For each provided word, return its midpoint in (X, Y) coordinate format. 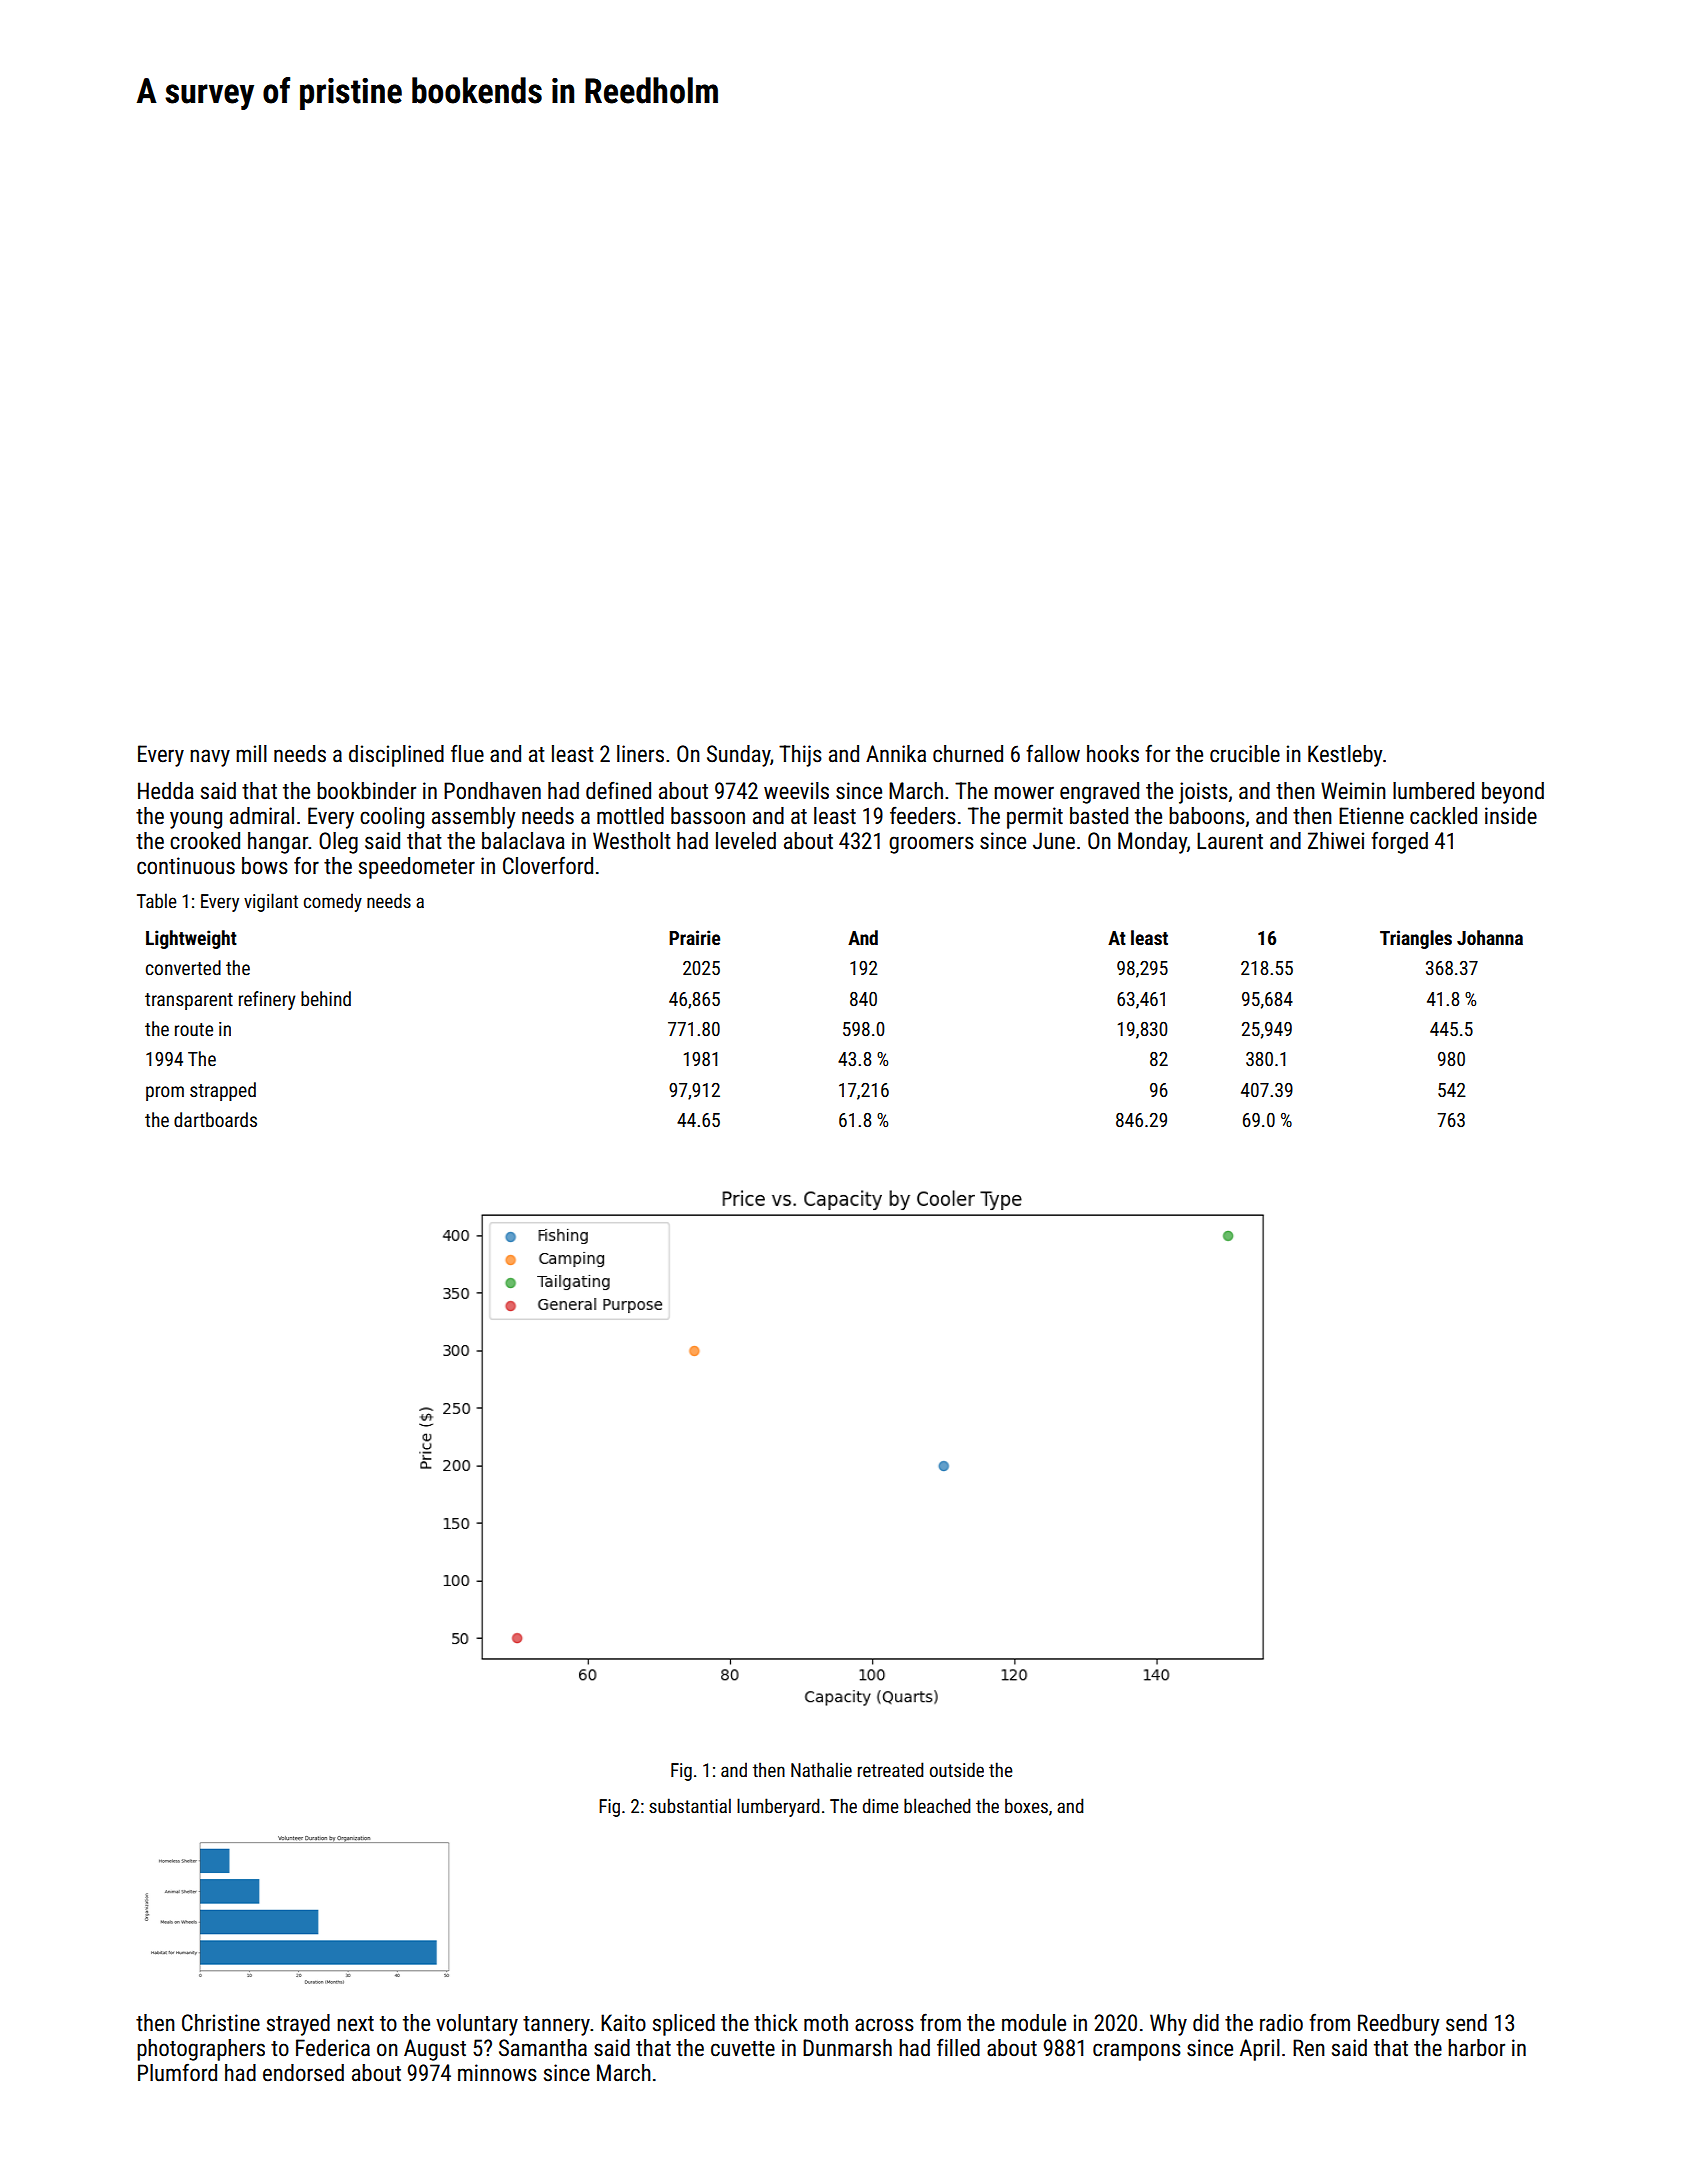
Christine (221, 2023)
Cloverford (548, 865)
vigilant (271, 902)
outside (957, 1769)
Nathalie (821, 1769)
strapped (223, 1091)
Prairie (694, 937)
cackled (1443, 816)
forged (1399, 842)
